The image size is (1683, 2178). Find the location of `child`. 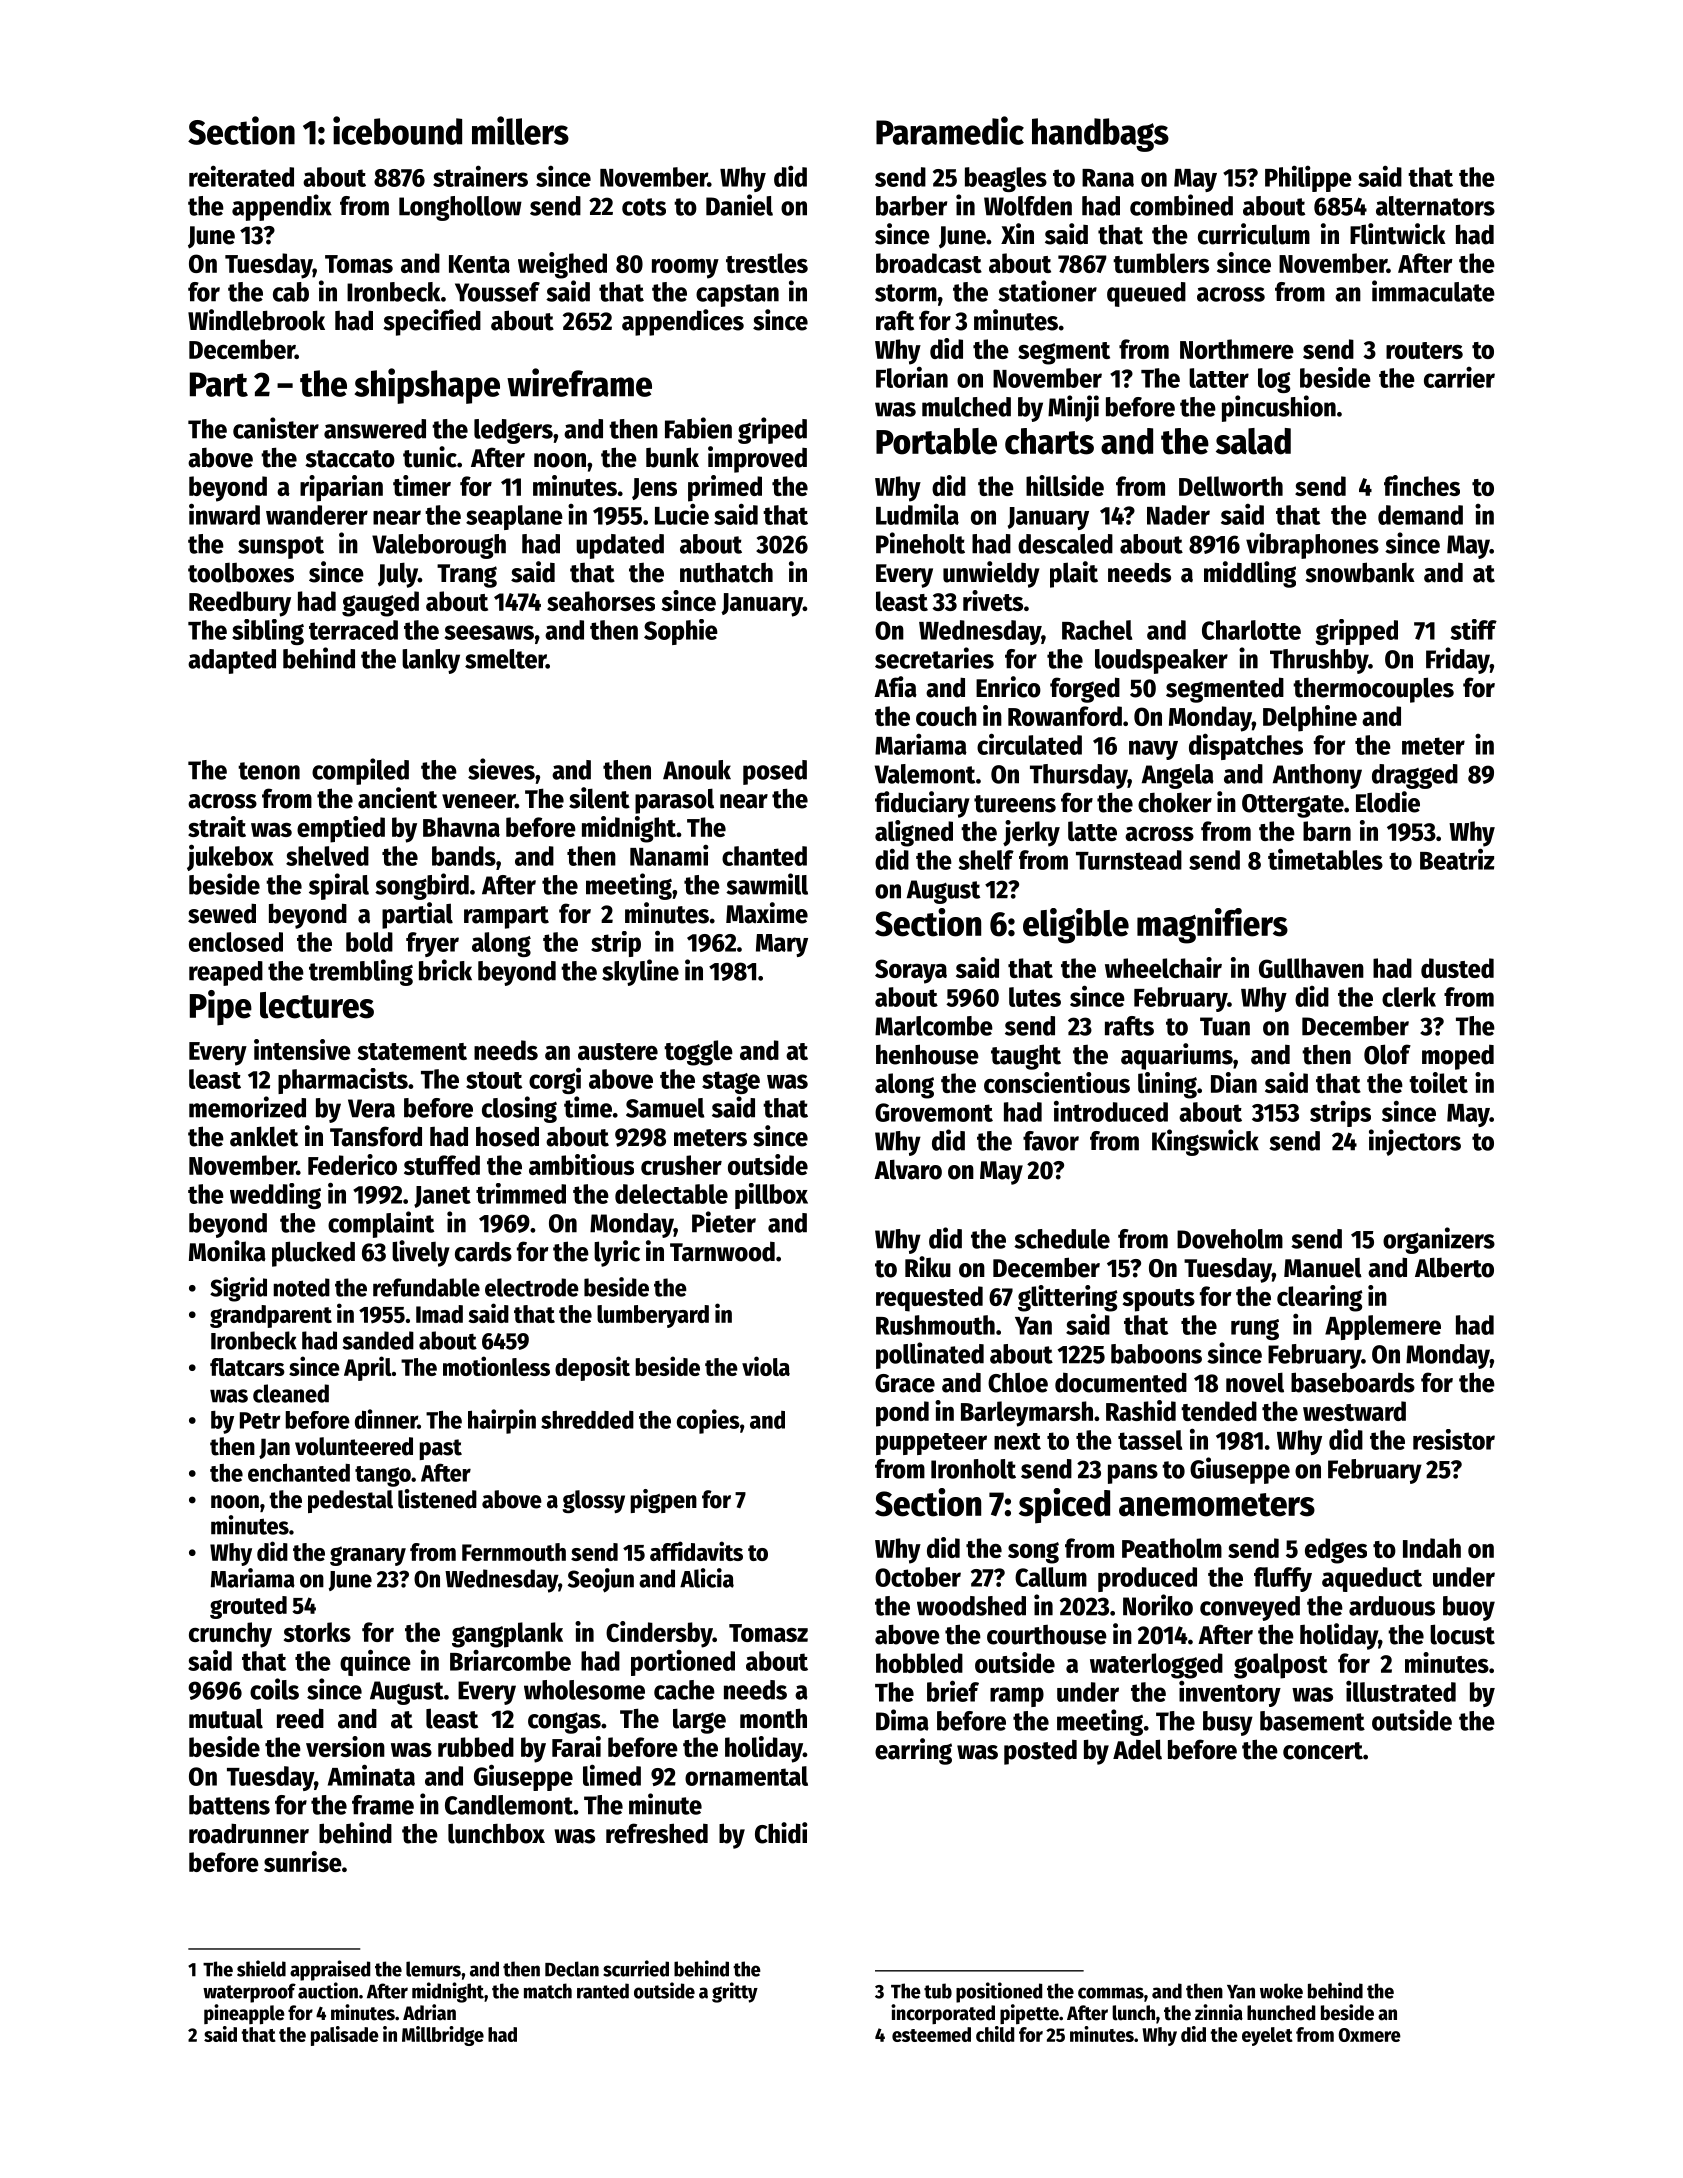

child is located at coordinates (995, 2034).
